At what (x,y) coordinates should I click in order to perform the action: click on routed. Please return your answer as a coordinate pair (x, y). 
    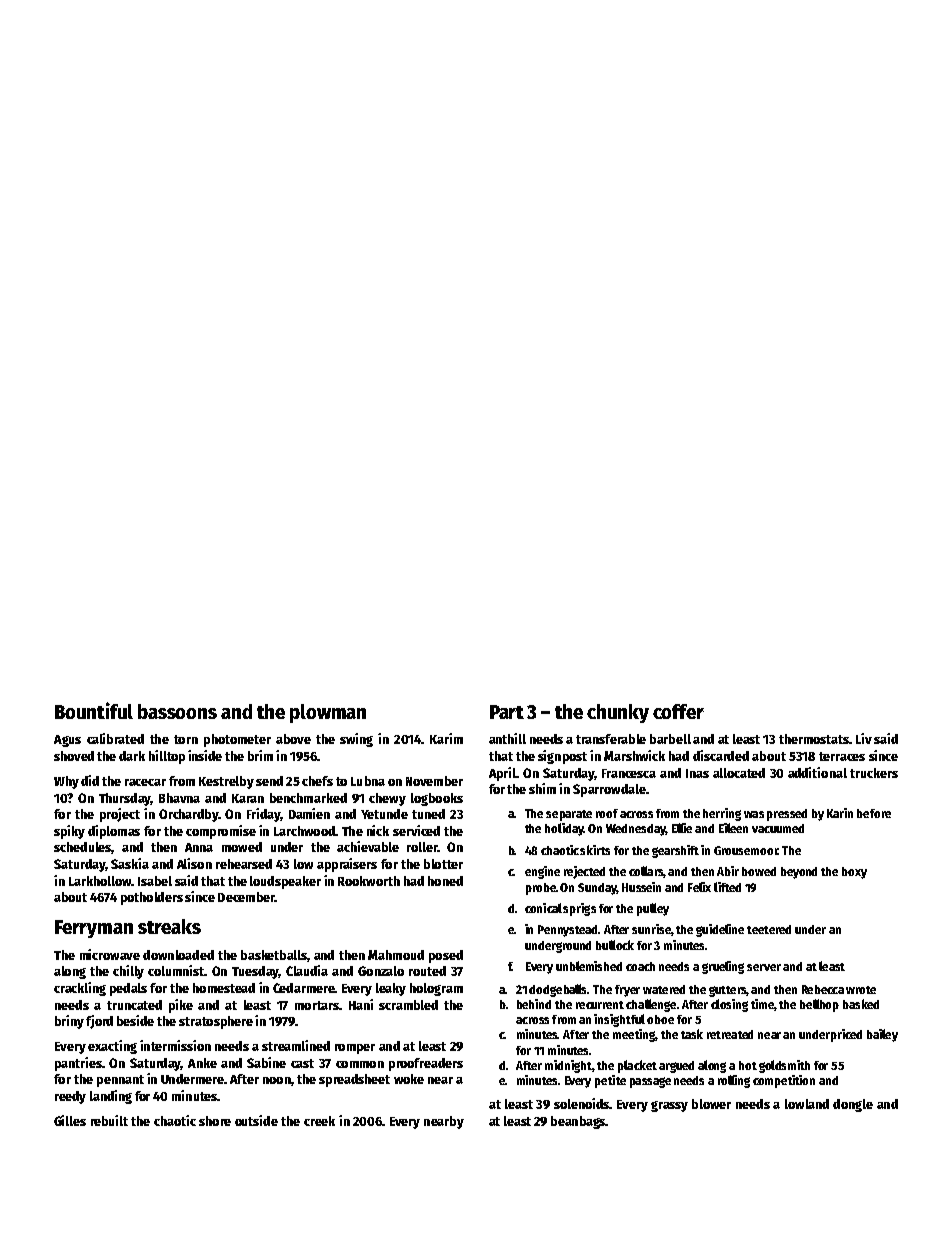
    Looking at the image, I should click on (427, 971).
